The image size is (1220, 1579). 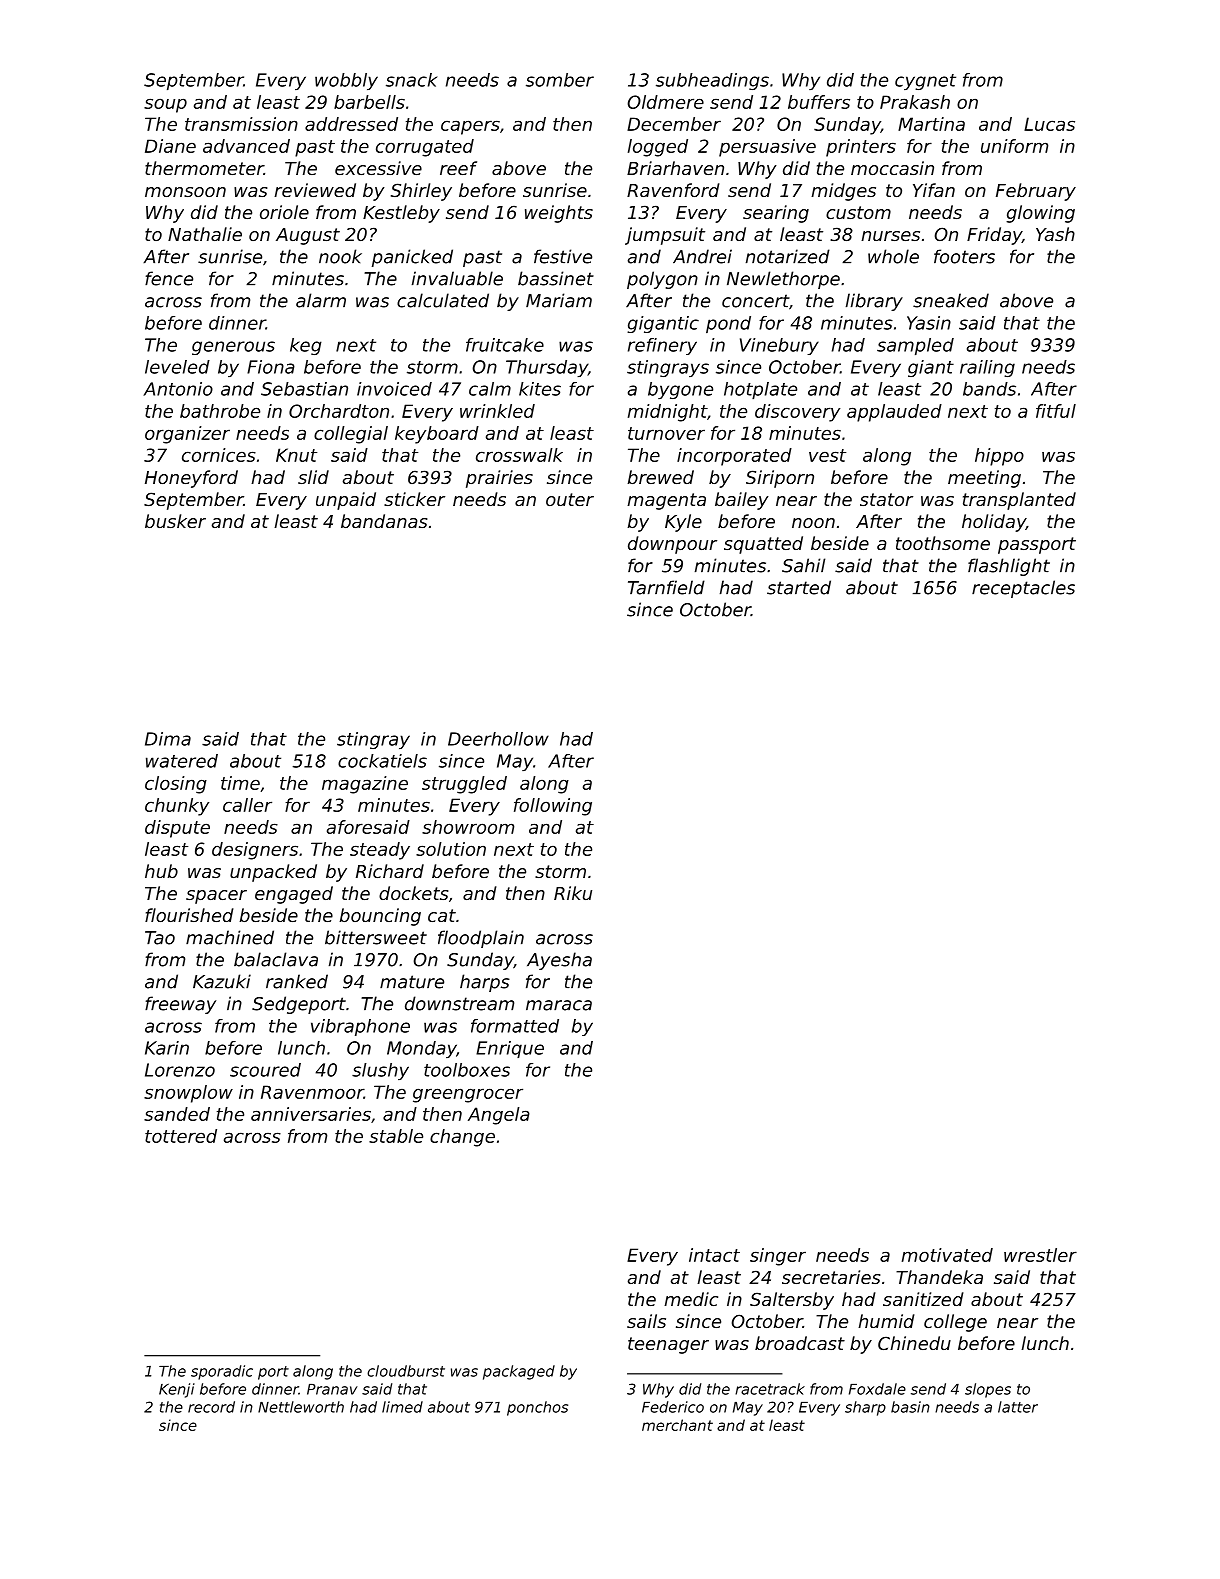 What do you see at coordinates (547, 368) in the screenshot?
I see `Thursday` at bounding box center [547, 368].
